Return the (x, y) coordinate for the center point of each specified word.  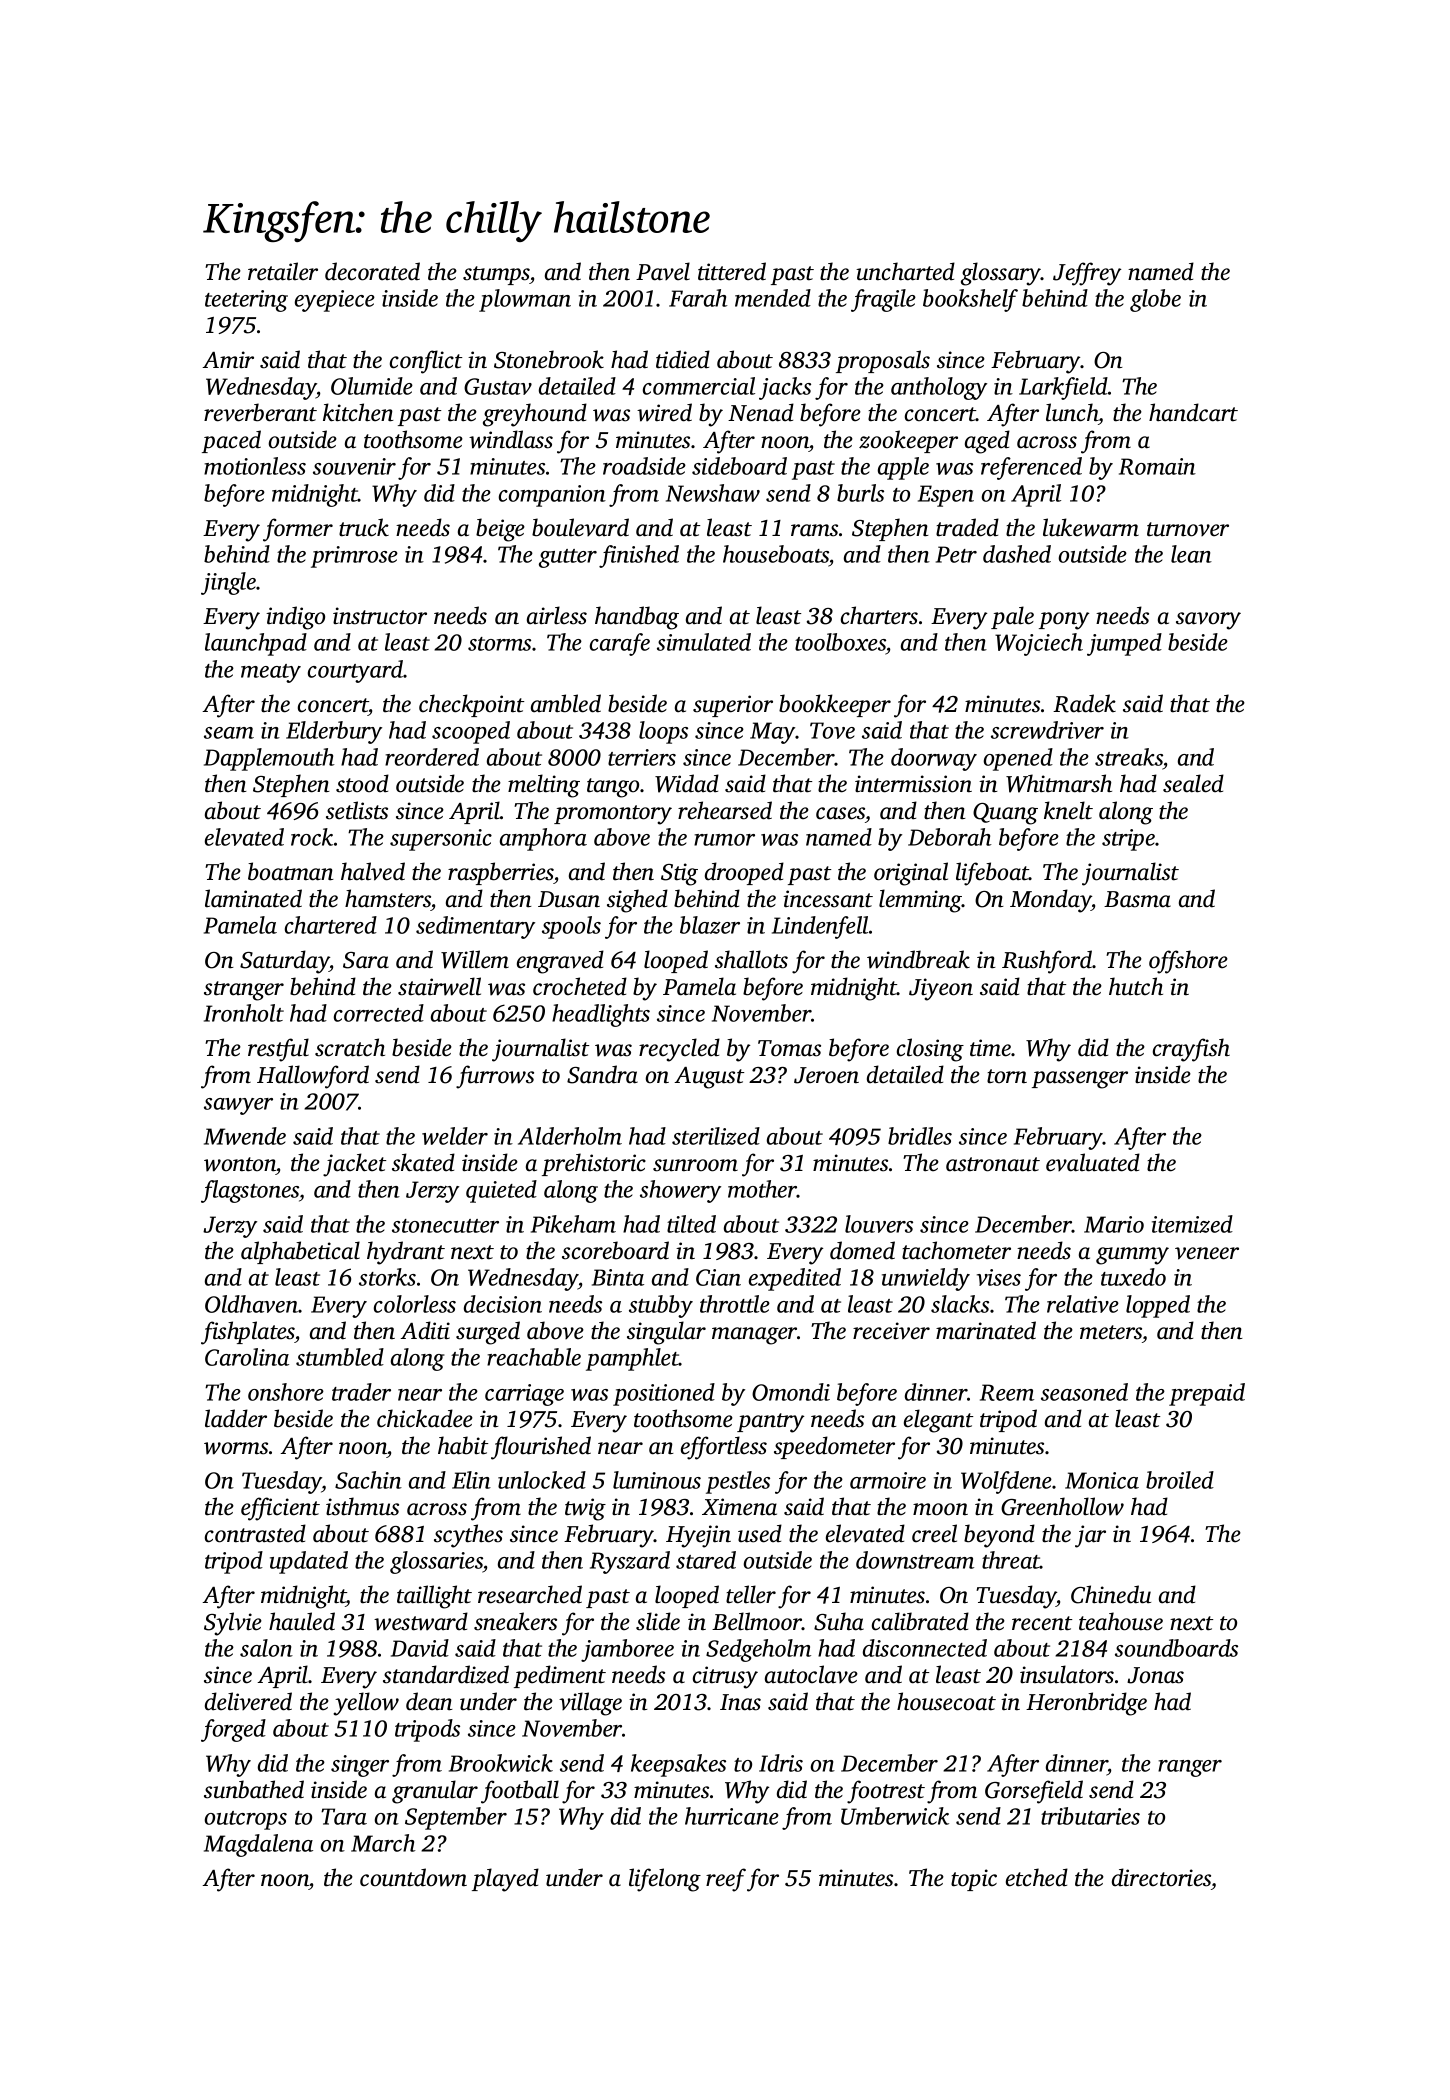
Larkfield (1063, 388)
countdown (413, 1877)
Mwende (245, 1136)
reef (726, 1880)
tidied (683, 359)
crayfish (1191, 1050)
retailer (283, 271)
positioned (664, 1394)
